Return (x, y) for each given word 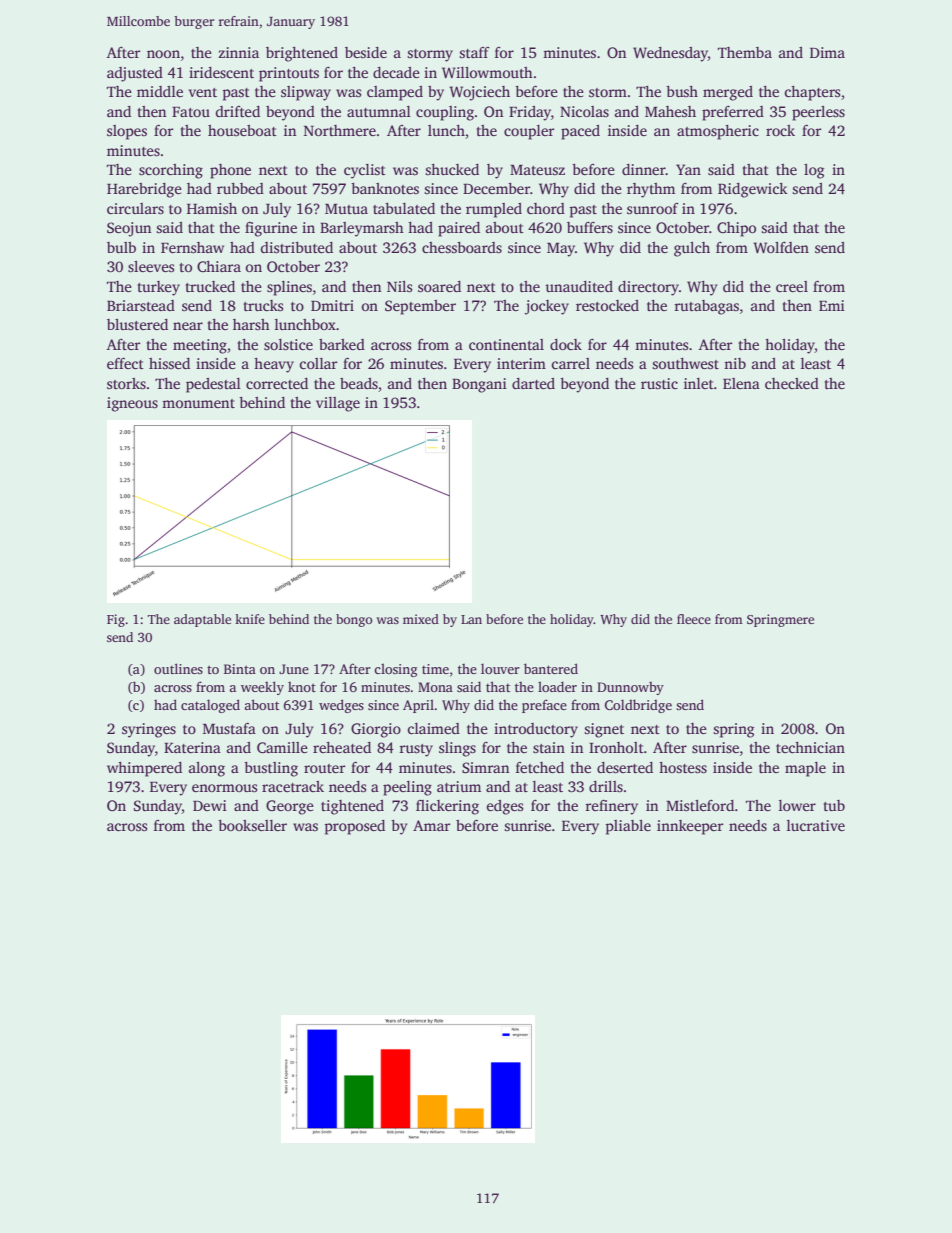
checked (792, 383)
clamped (395, 93)
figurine (271, 229)
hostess (683, 767)
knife (250, 619)
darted (533, 383)
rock (780, 130)
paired (459, 229)
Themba (745, 52)
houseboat (242, 130)
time (435, 669)
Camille (282, 747)
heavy (274, 365)
